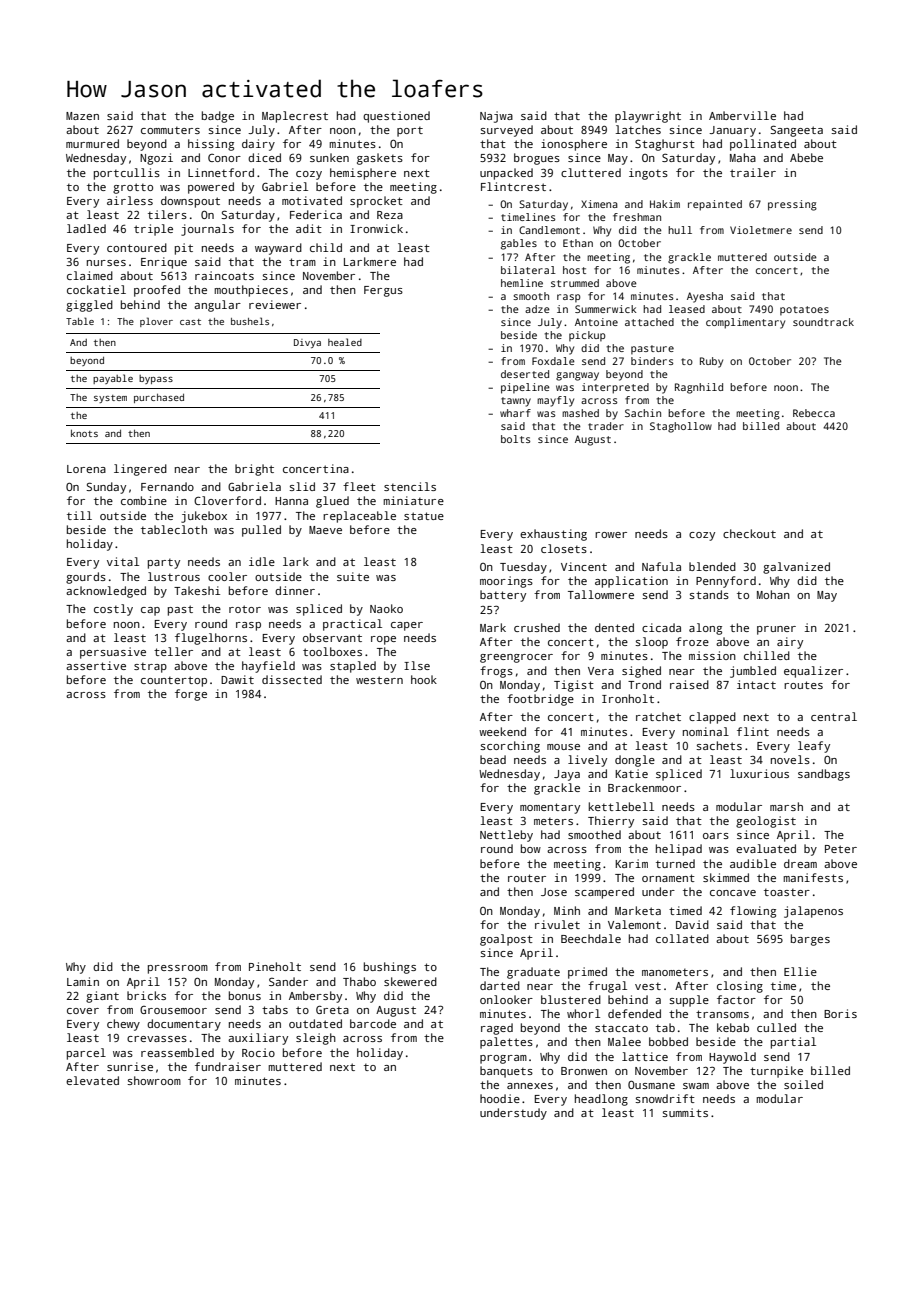  Describe the element at coordinates (113, 610) in the image. I see `costly` at that location.
